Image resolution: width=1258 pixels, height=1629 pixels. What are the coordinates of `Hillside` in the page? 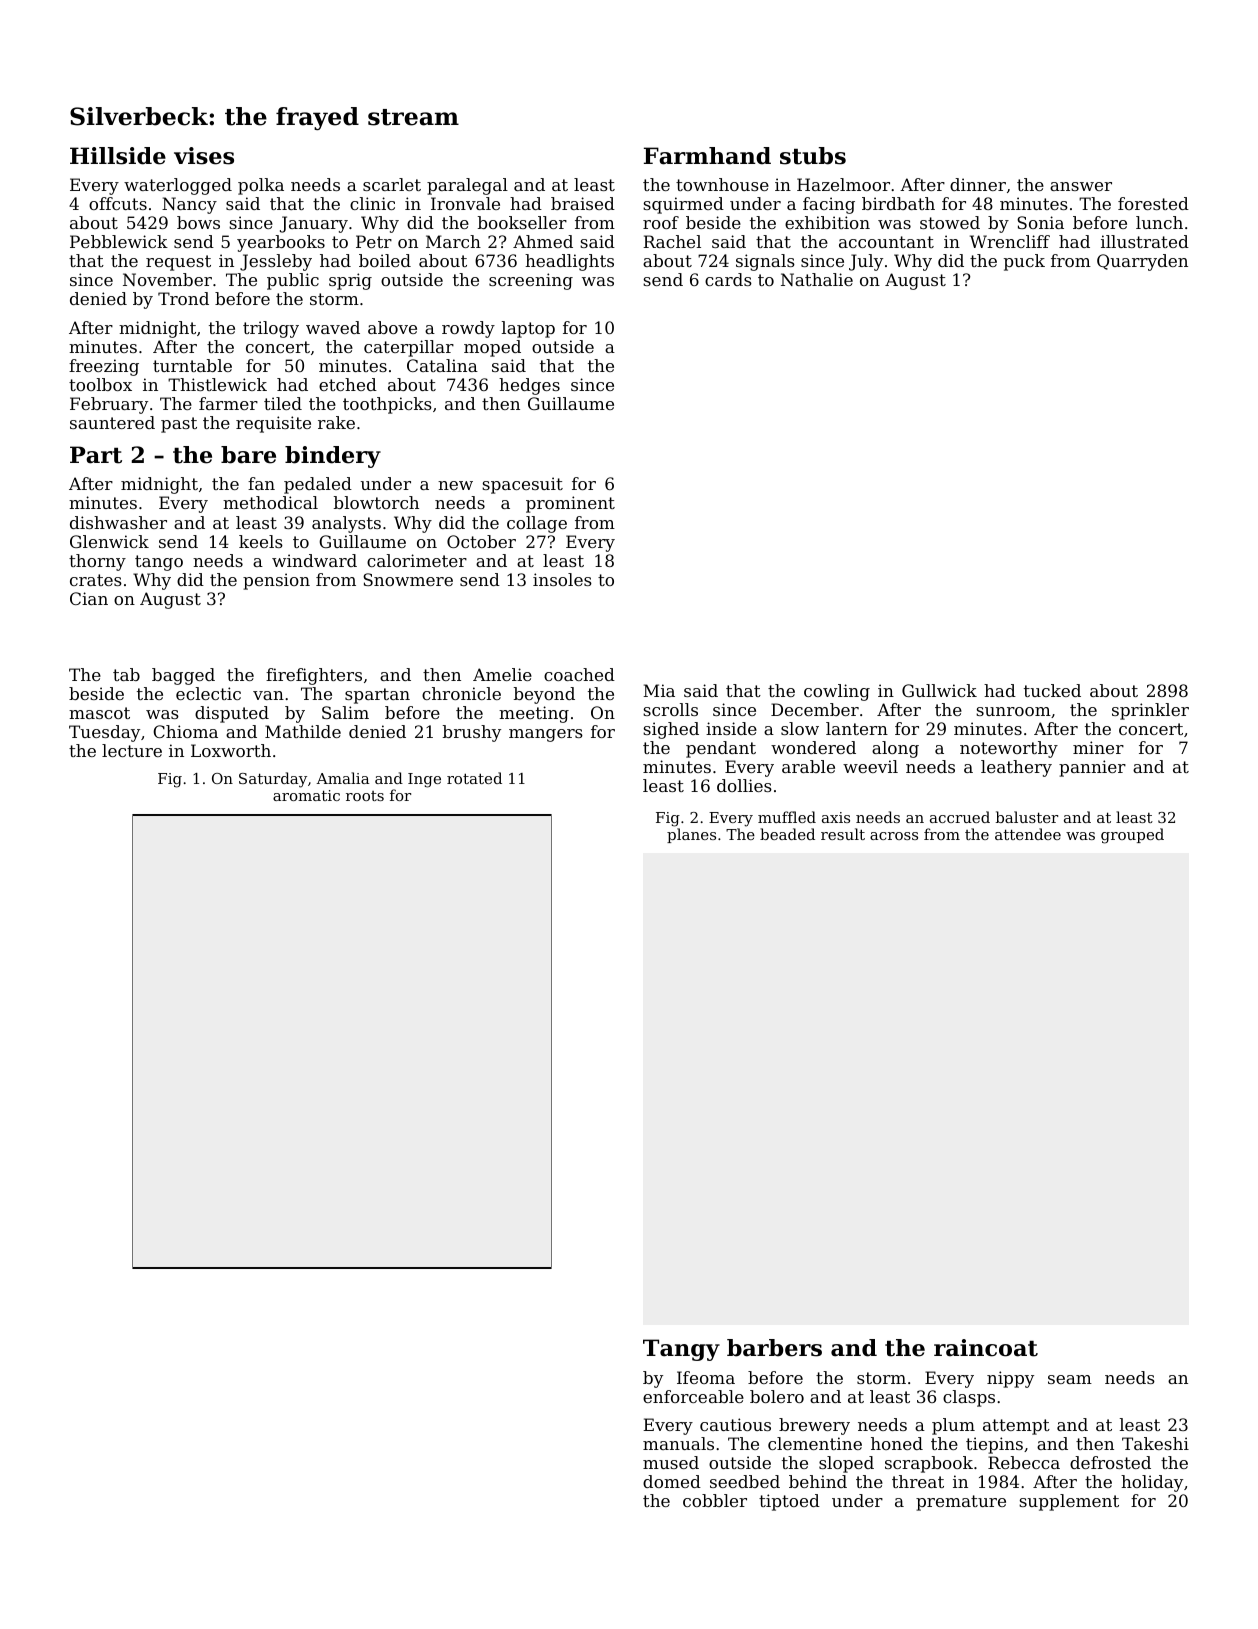 It's located at (118, 156).
